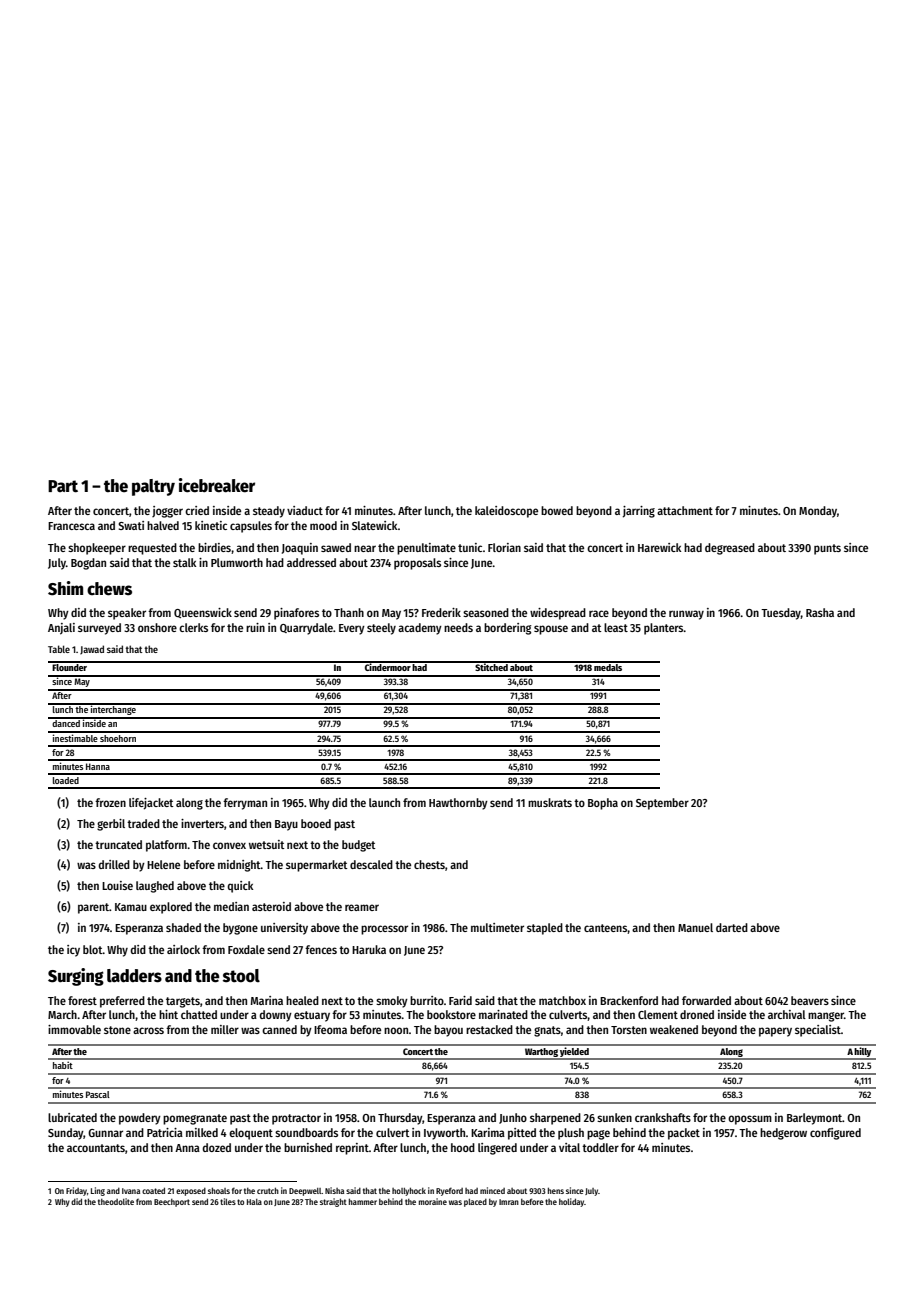  I want to click on kaleidoscope, so click(506, 512).
